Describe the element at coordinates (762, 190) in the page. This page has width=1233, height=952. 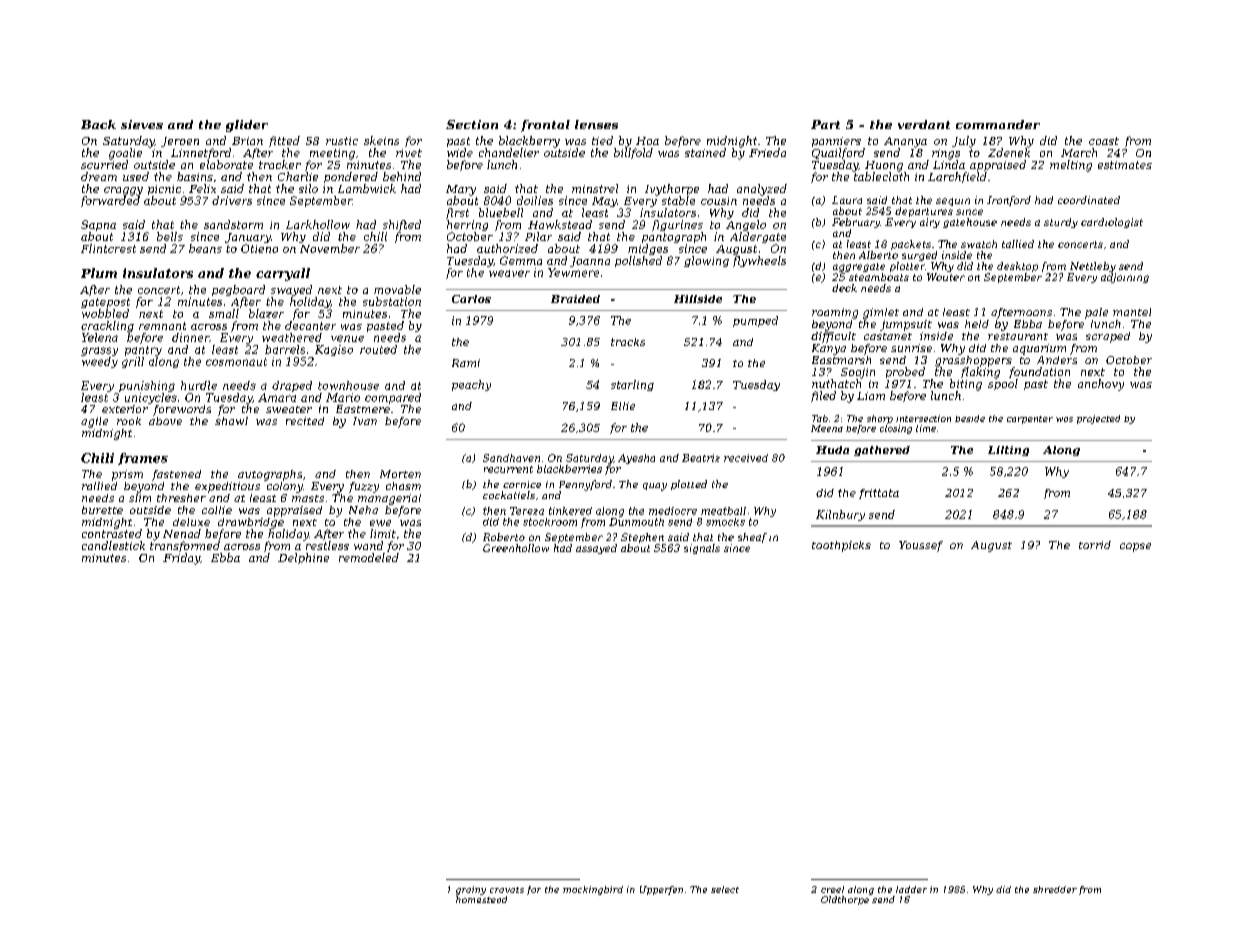
I see `analyzed` at that location.
